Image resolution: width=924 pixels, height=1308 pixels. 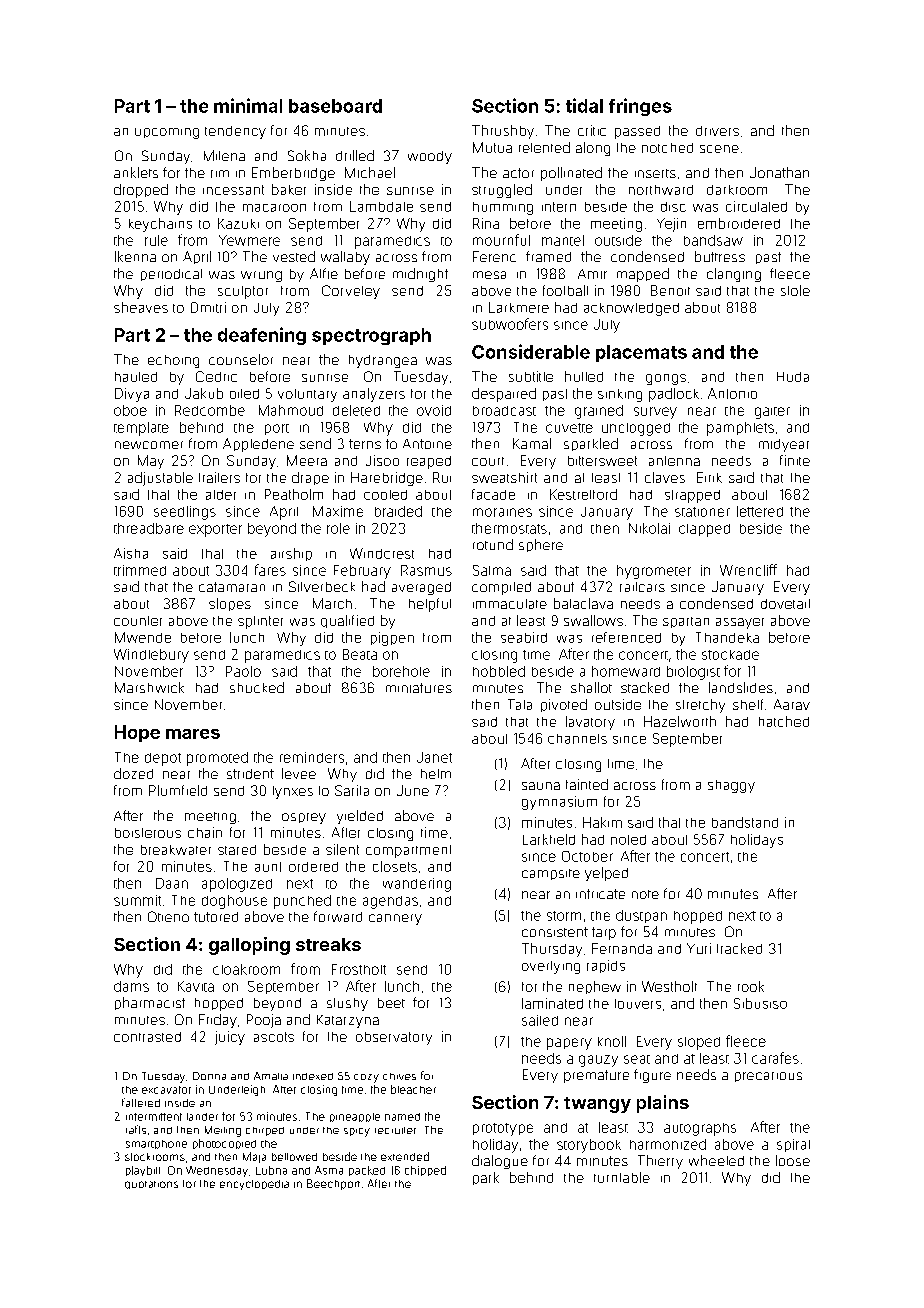 I want to click on seabird, so click(x=524, y=637).
